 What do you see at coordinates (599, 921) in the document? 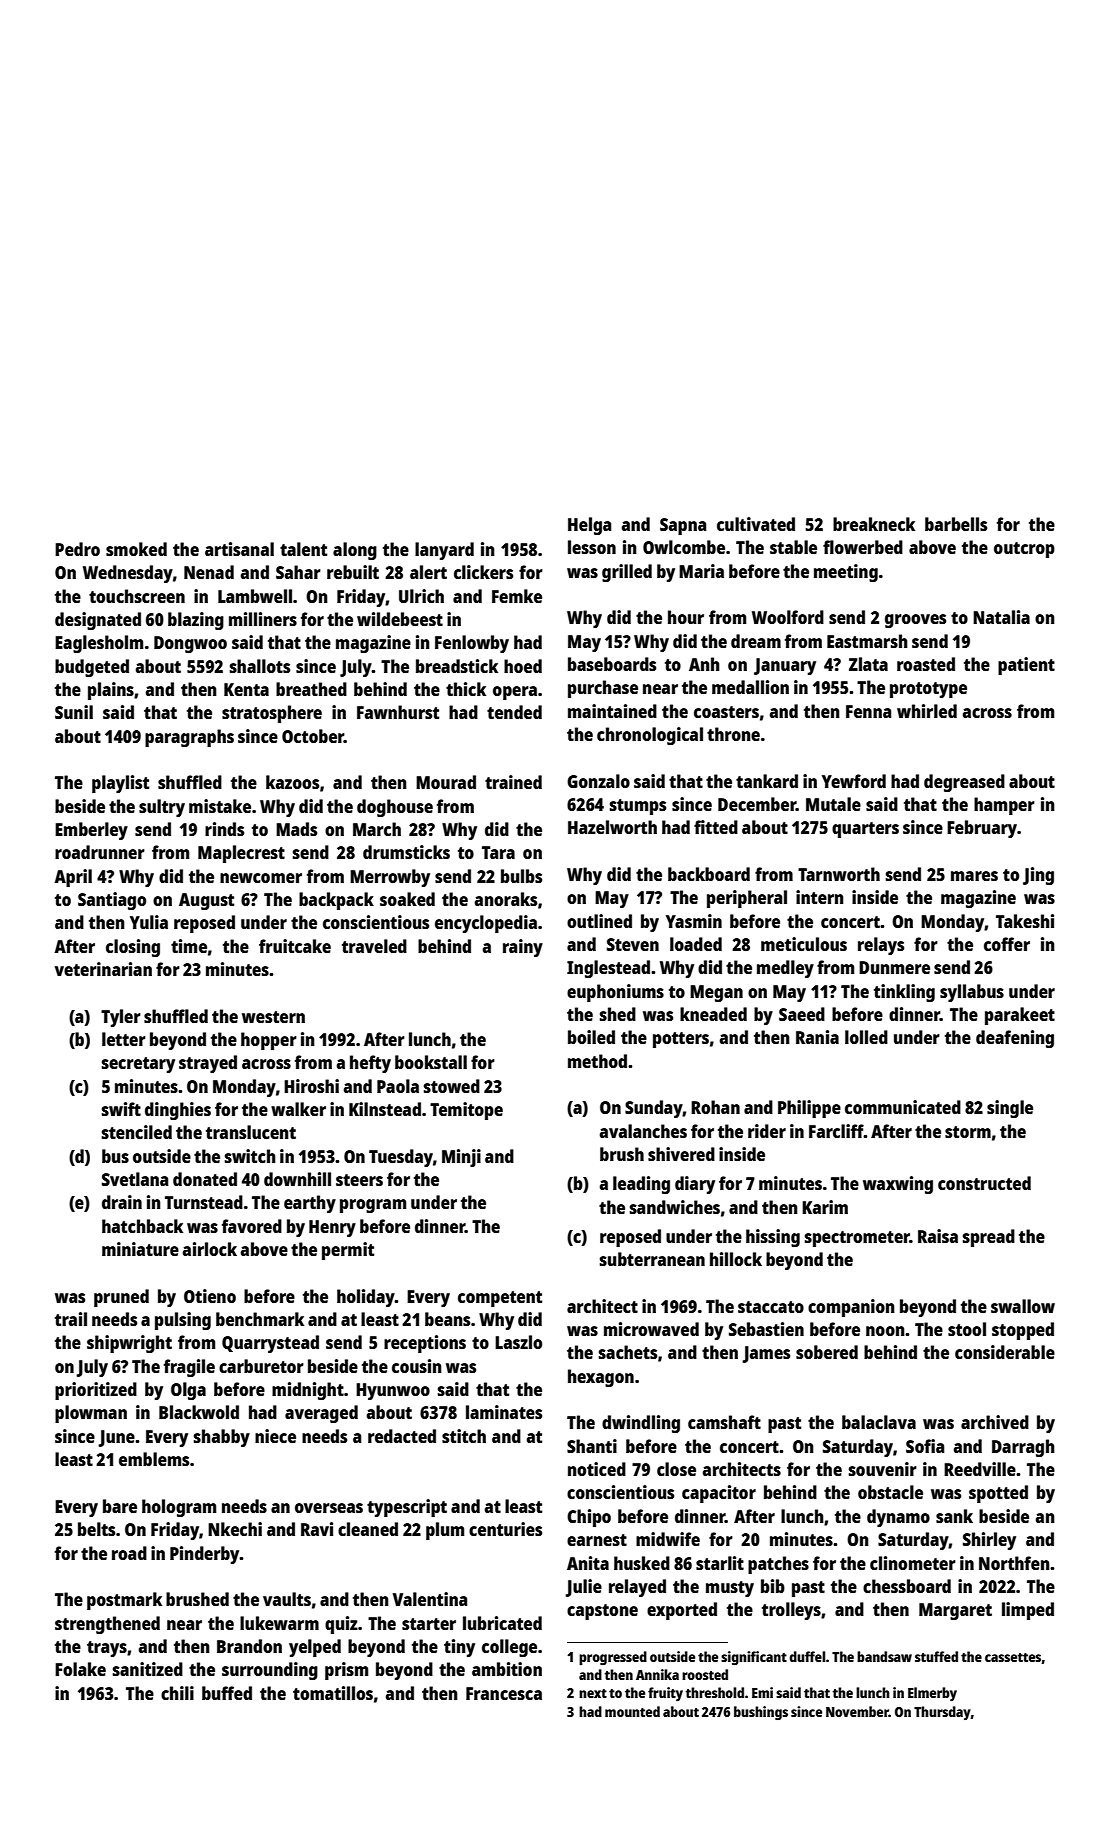
I see `outlined` at bounding box center [599, 921].
